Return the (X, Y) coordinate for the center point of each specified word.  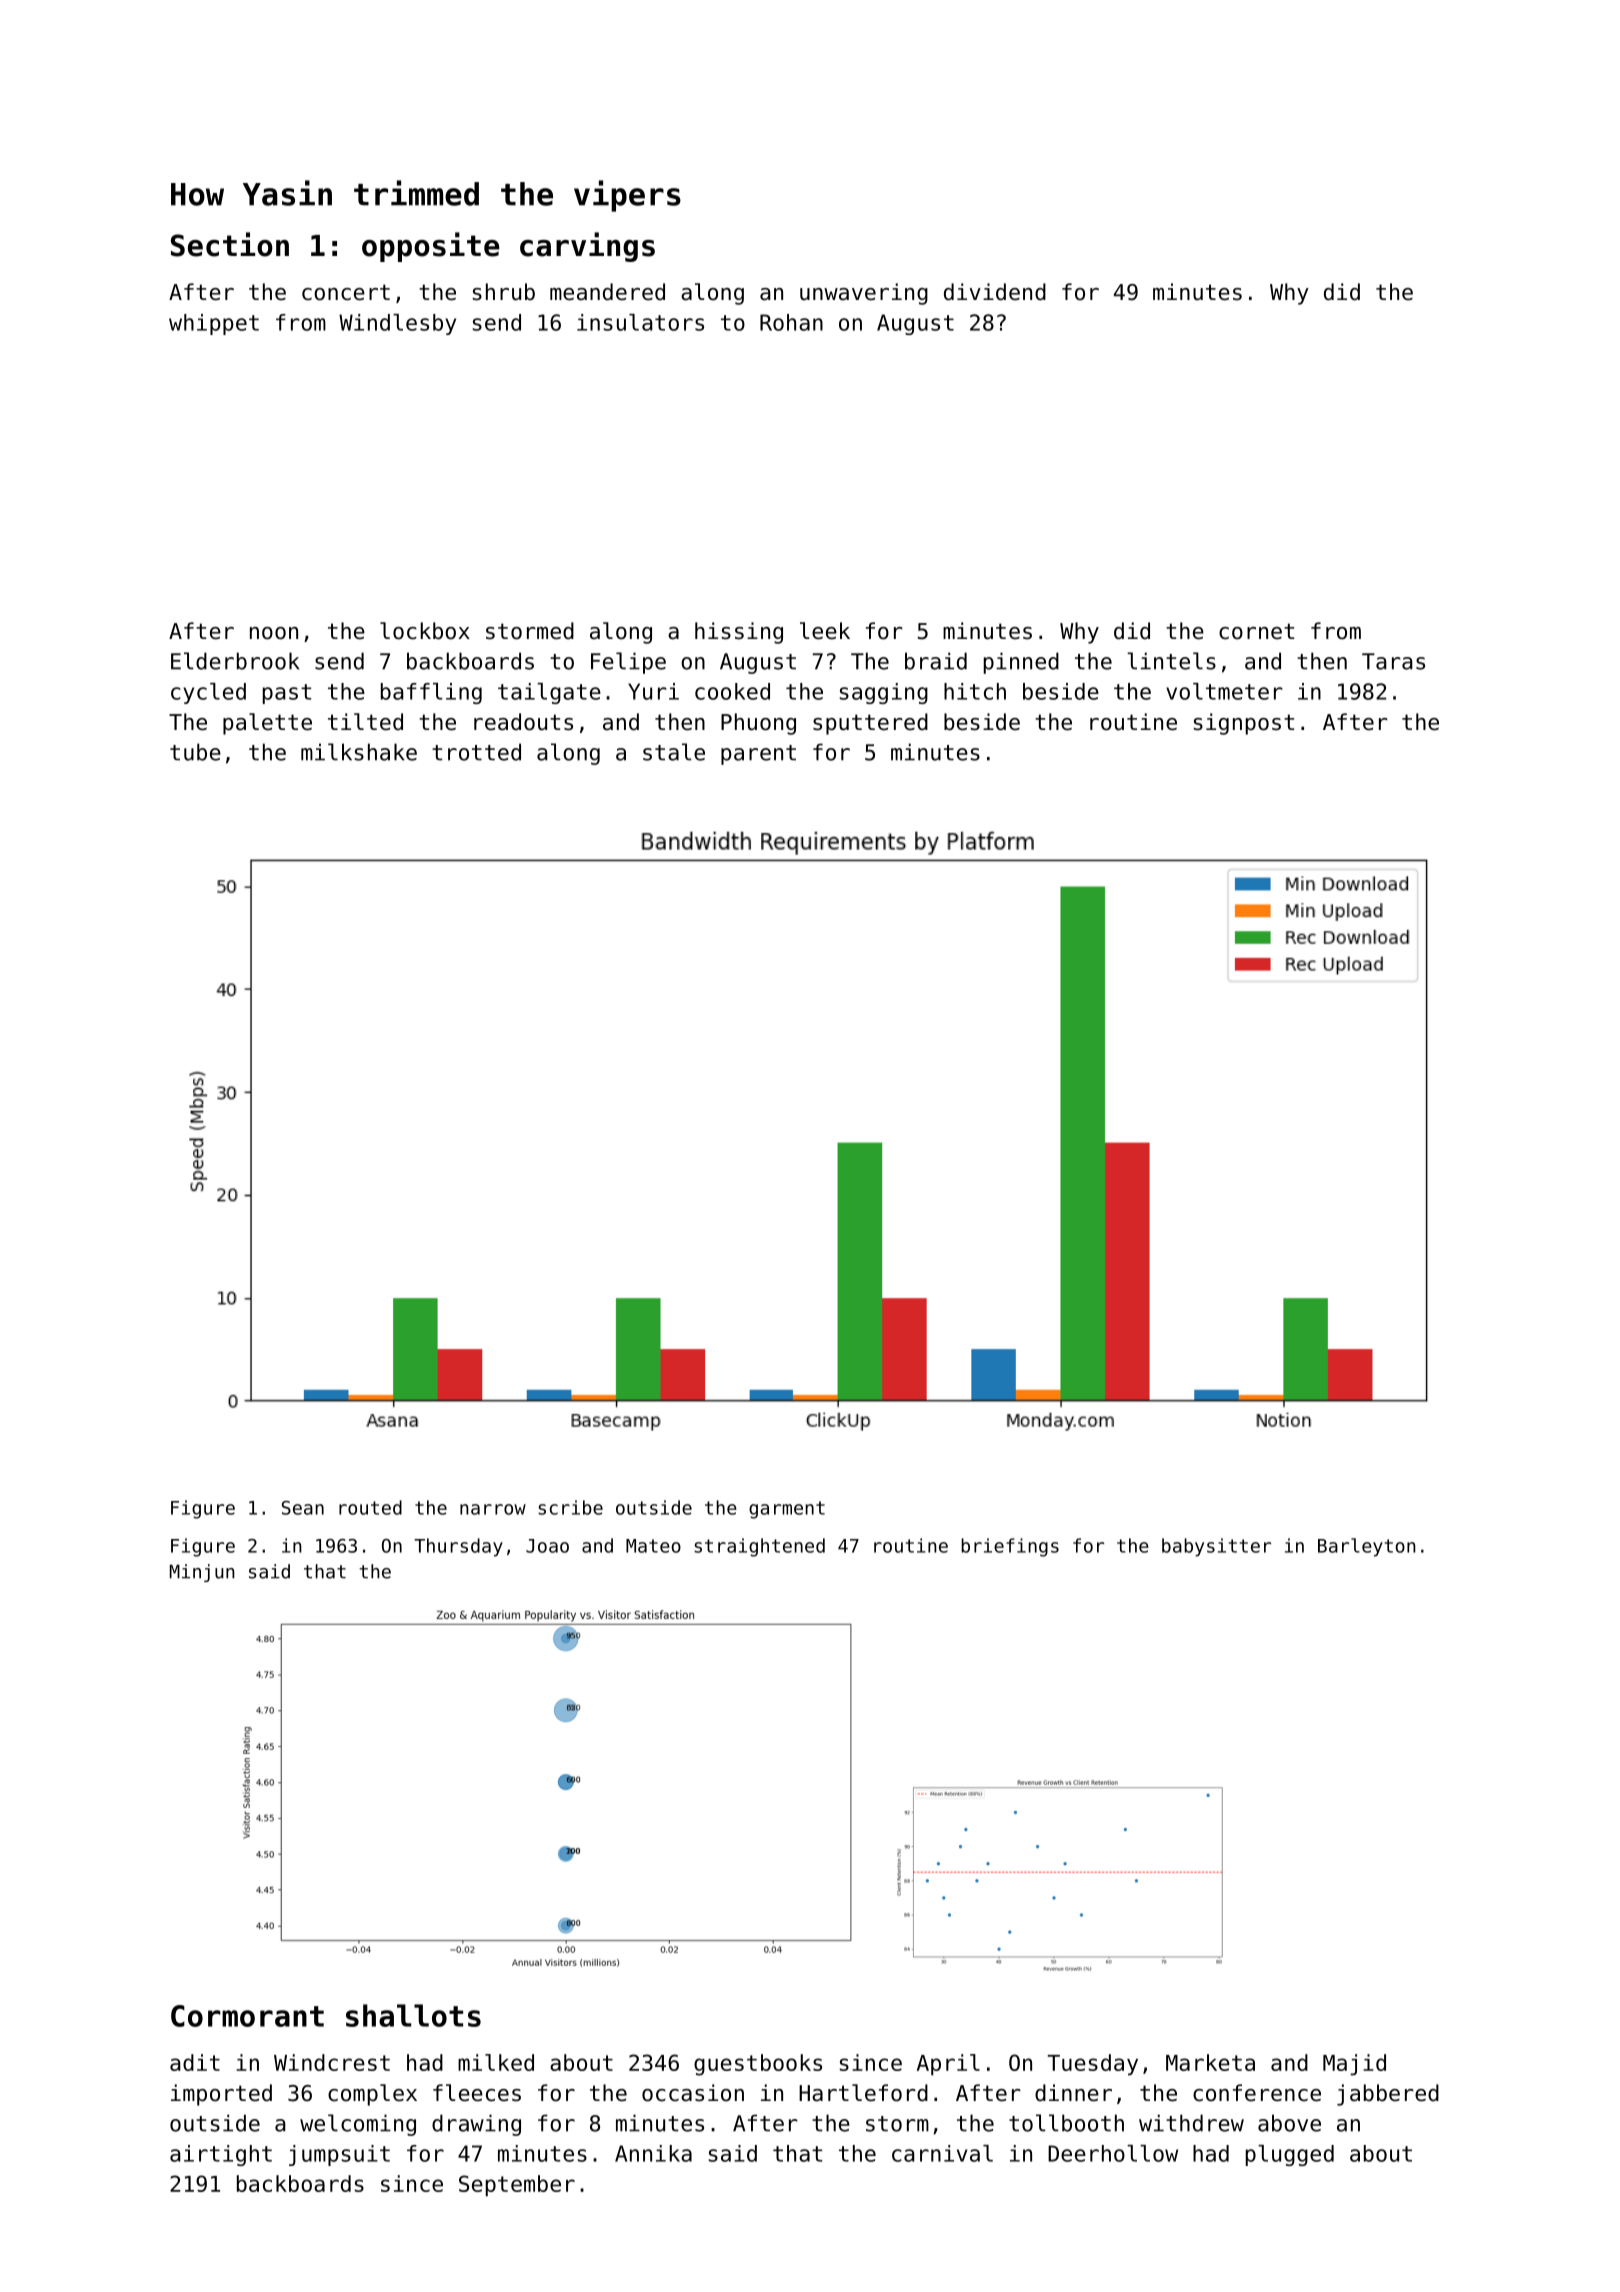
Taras (1393, 661)
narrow (493, 1509)
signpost (1244, 724)
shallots (413, 2015)
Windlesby (397, 324)
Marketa (1210, 2062)
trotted (476, 752)
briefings (1010, 1547)
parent (758, 755)
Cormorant (247, 2016)
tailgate (549, 693)
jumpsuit (339, 2155)
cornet (1256, 631)
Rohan (791, 322)
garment (787, 1510)
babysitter (1216, 1547)
